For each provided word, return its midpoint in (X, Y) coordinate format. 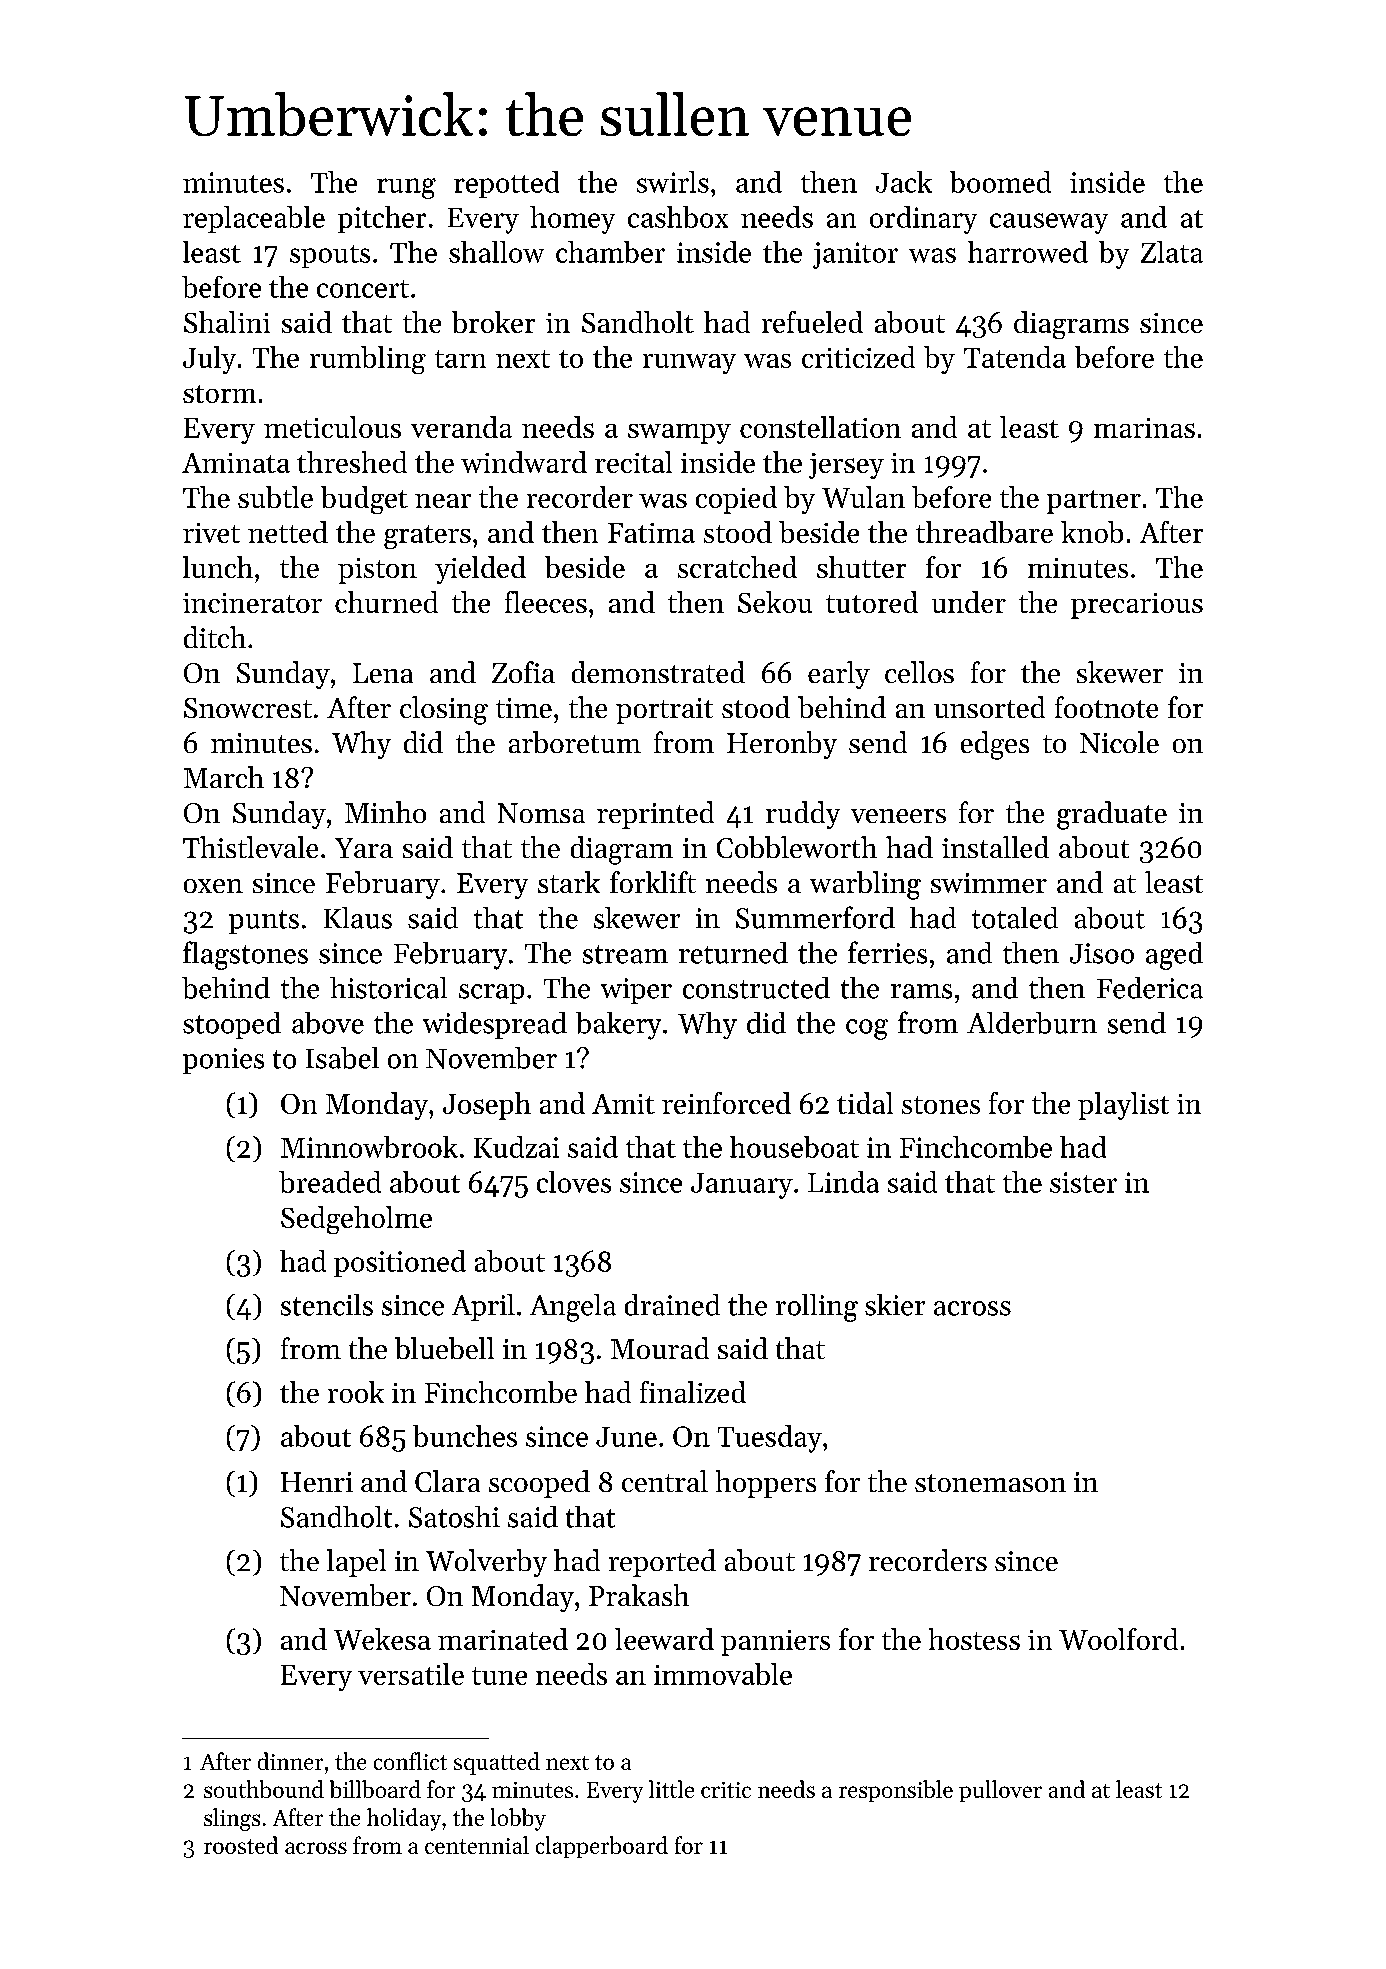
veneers (898, 816)
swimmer (989, 883)
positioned (400, 1263)
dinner (290, 1761)
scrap (491, 994)
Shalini (227, 322)
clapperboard (602, 1847)
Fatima (651, 533)
